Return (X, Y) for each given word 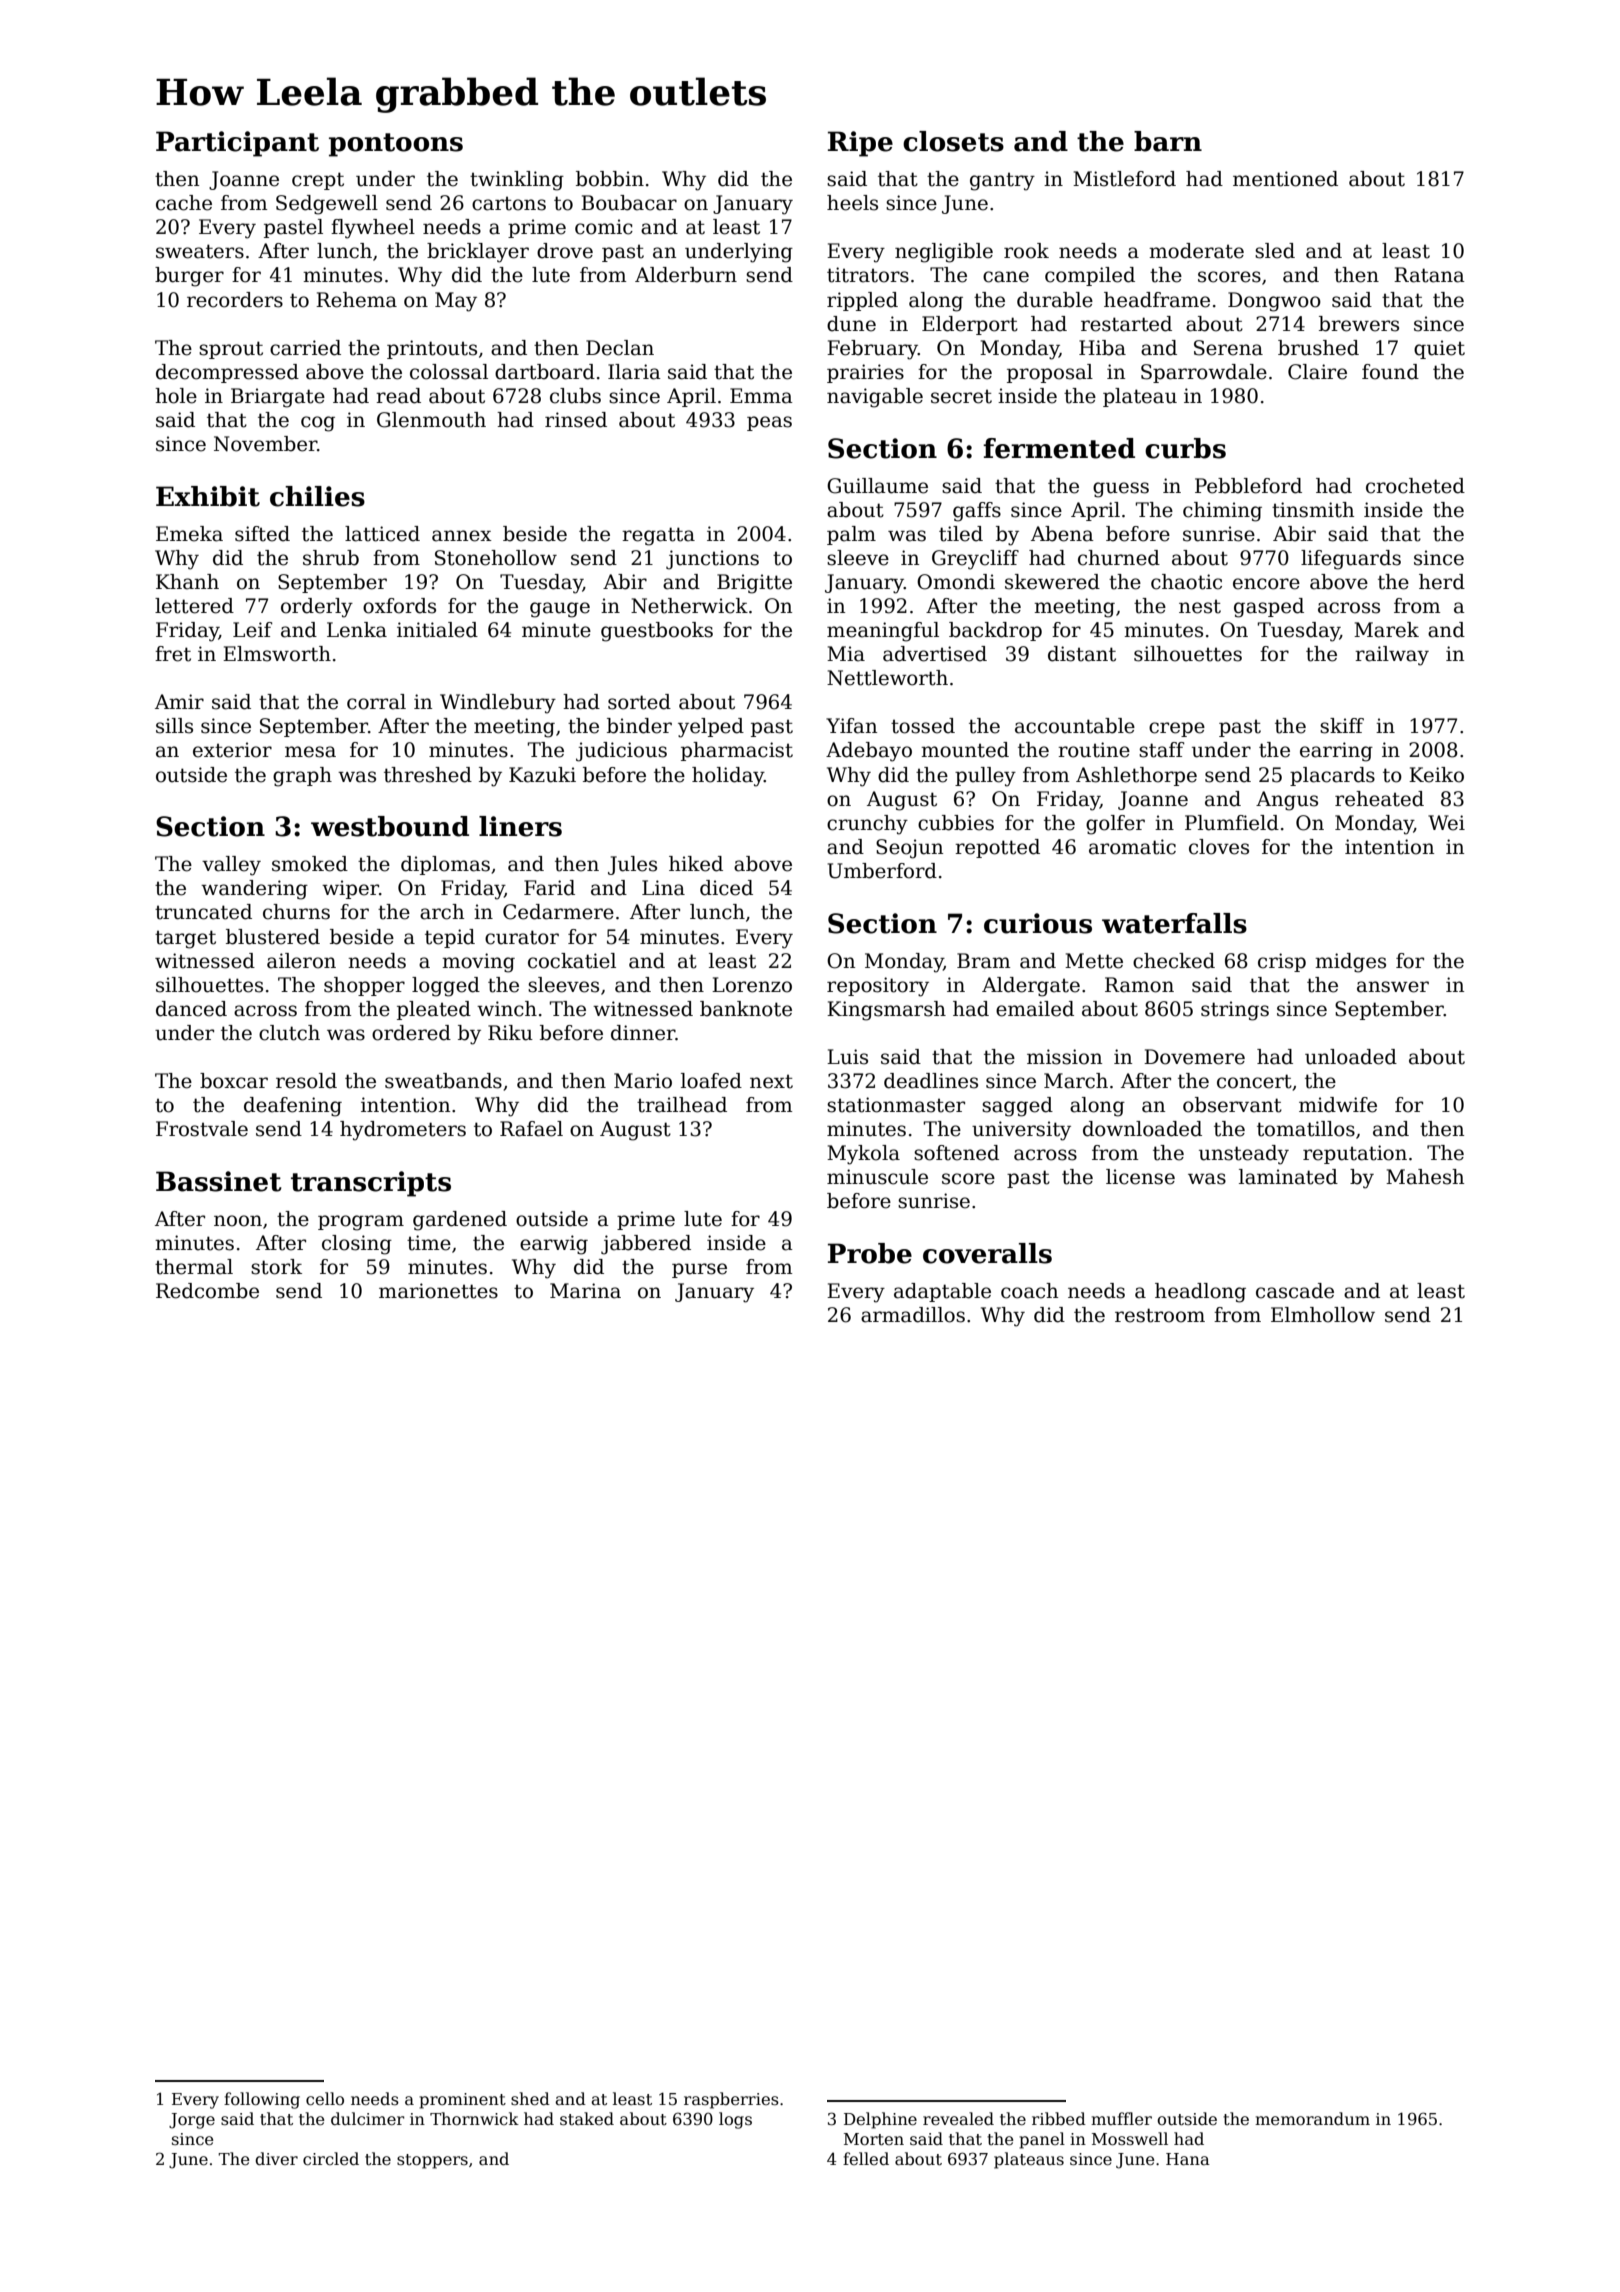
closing (357, 1245)
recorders (235, 300)
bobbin (610, 179)
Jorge (192, 2121)
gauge (560, 610)
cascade (1295, 1291)
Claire (1317, 372)
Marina (585, 1291)
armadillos (913, 1315)
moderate (1196, 251)
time (429, 1243)
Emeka (189, 534)
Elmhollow (1323, 1315)
